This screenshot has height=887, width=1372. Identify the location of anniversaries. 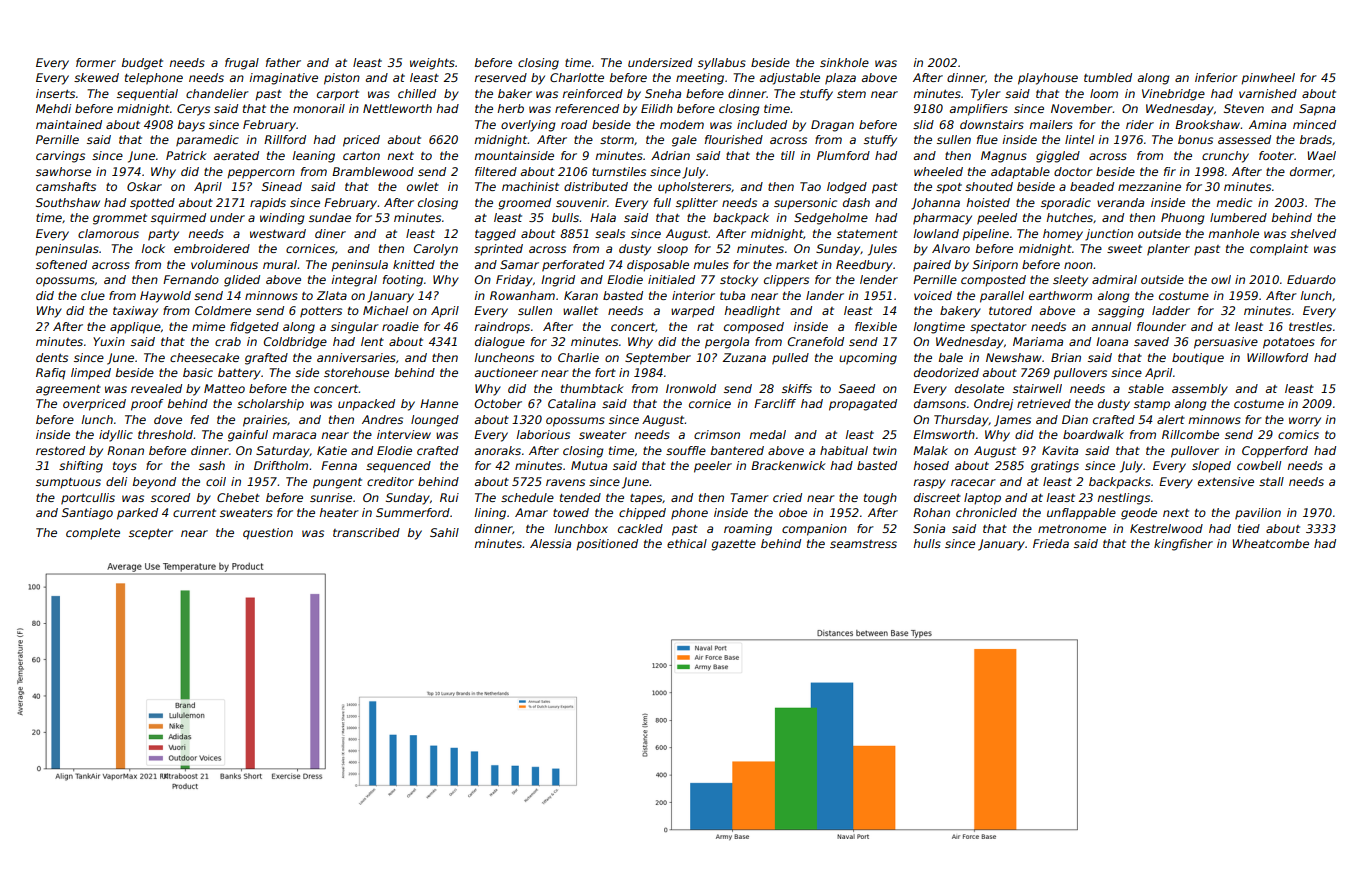
(356, 357).
